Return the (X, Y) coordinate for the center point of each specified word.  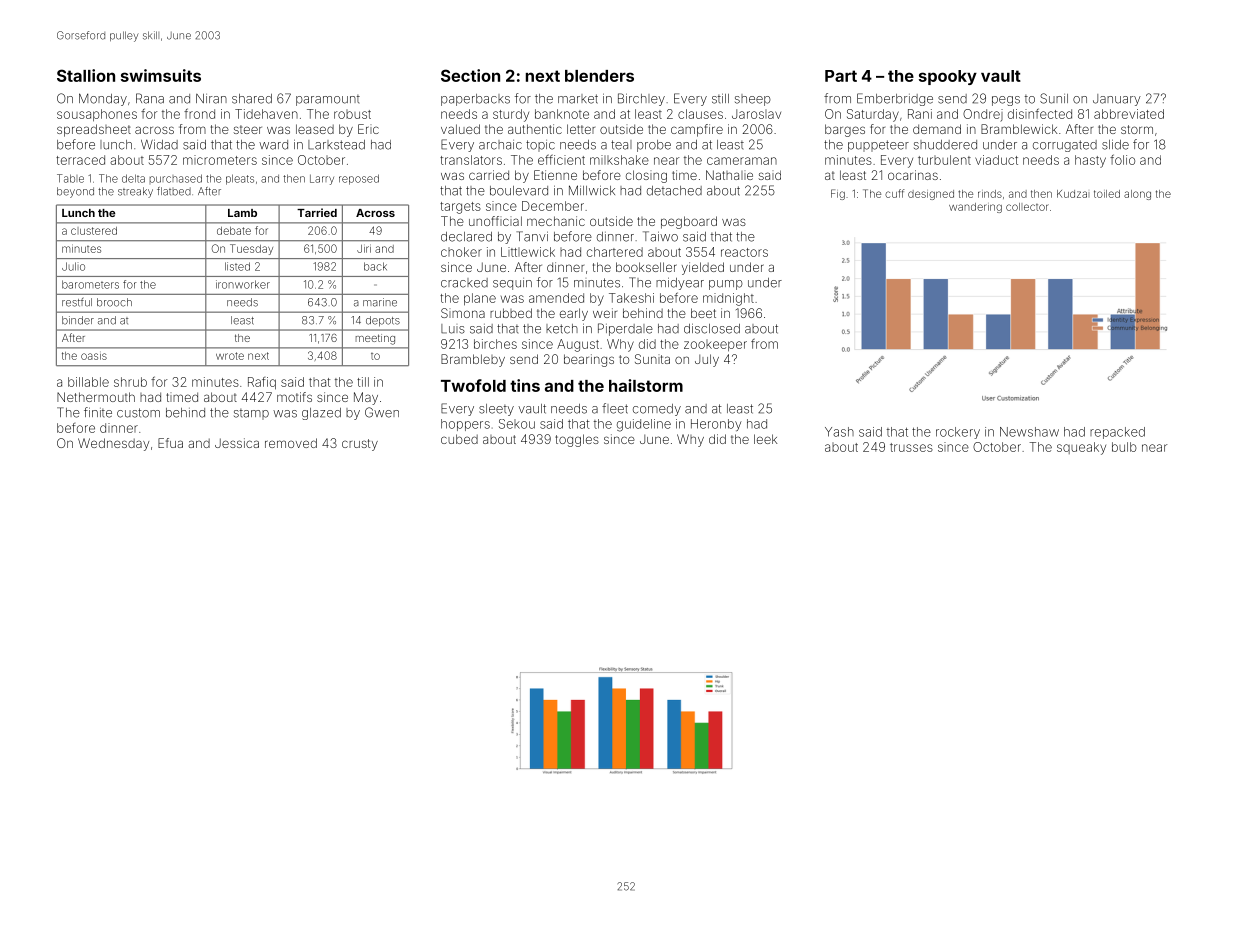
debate (234, 231)
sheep (753, 100)
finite (98, 412)
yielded (703, 268)
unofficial (495, 221)
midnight (728, 299)
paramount (328, 100)
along (1137, 195)
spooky (948, 77)
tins (525, 385)
